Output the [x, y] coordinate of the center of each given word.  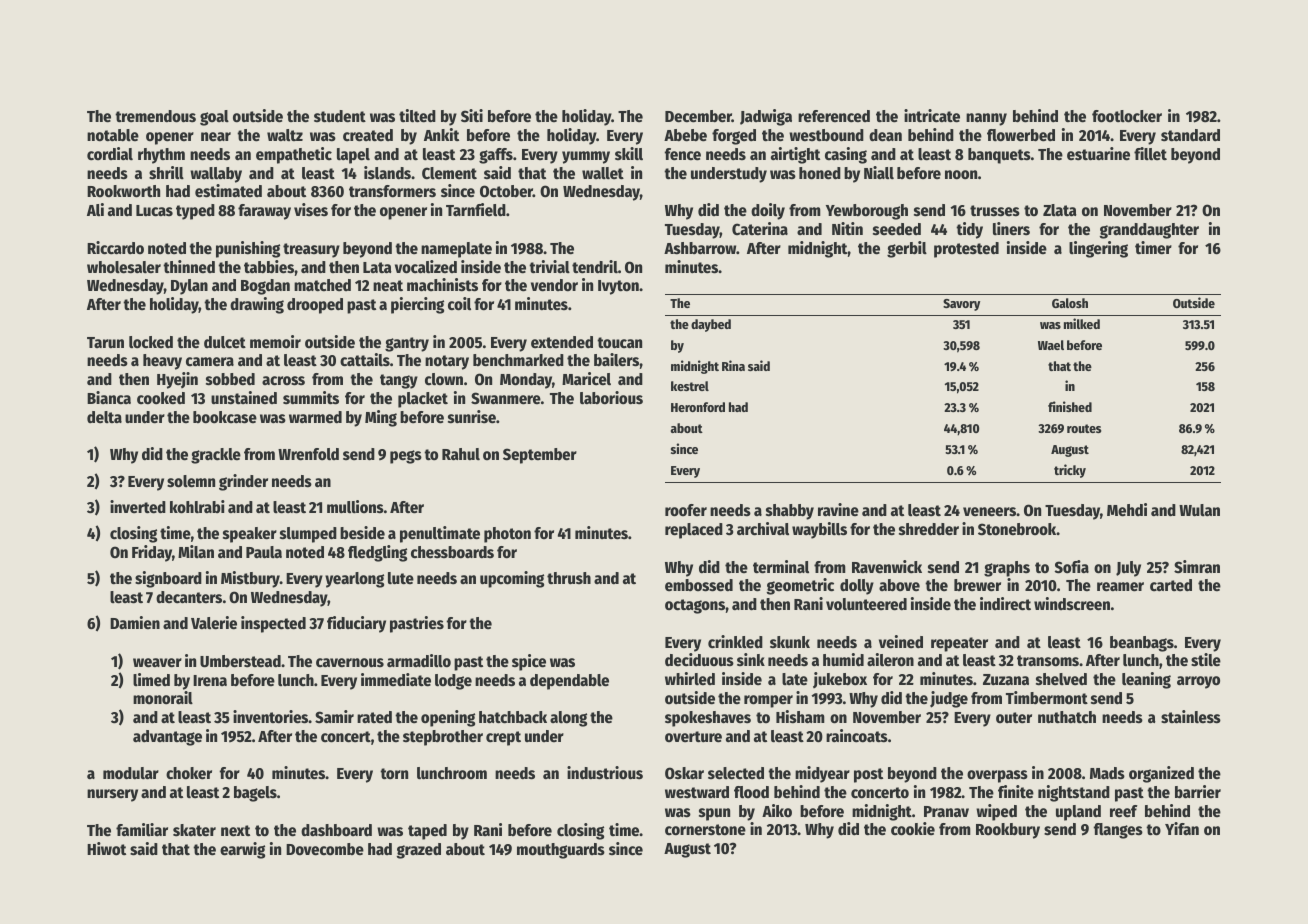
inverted [138, 507]
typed [195, 212]
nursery [112, 795]
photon [507, 535]
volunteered [866, 604]
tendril [595, 267]
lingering [1098, 249]
